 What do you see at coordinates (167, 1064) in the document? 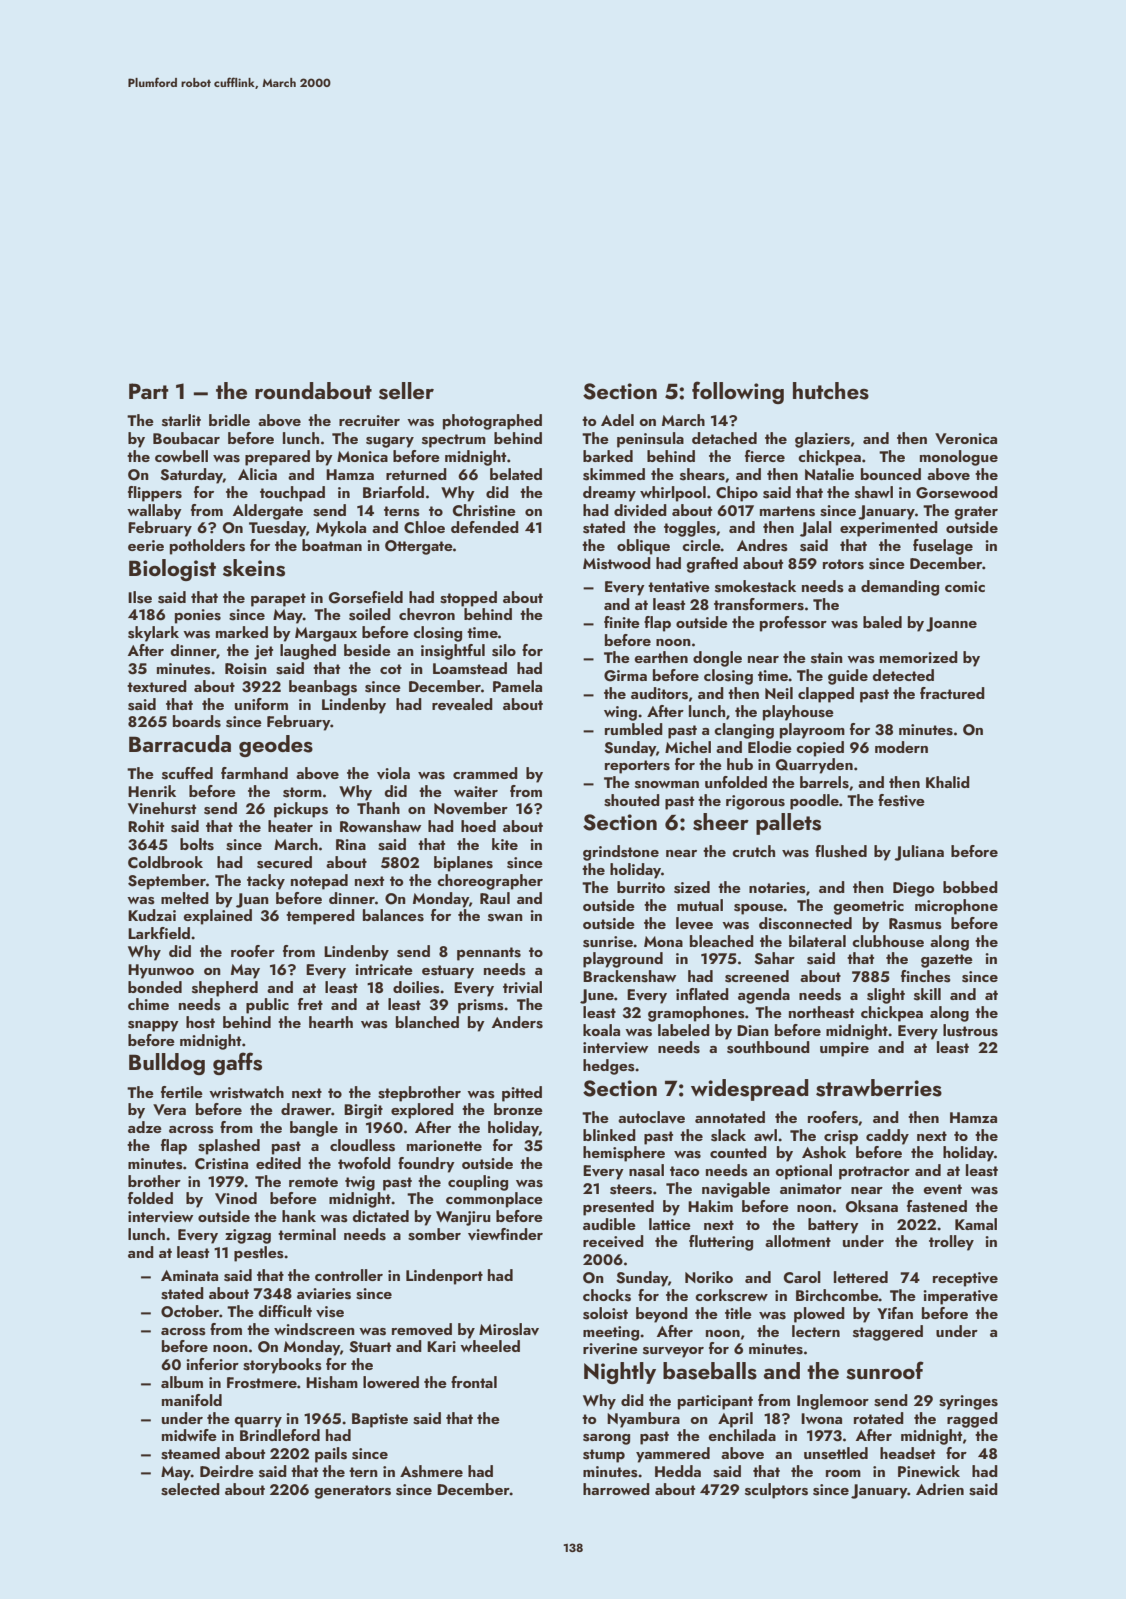
I see `Bulldog` at bounding box center [167, 1064].
